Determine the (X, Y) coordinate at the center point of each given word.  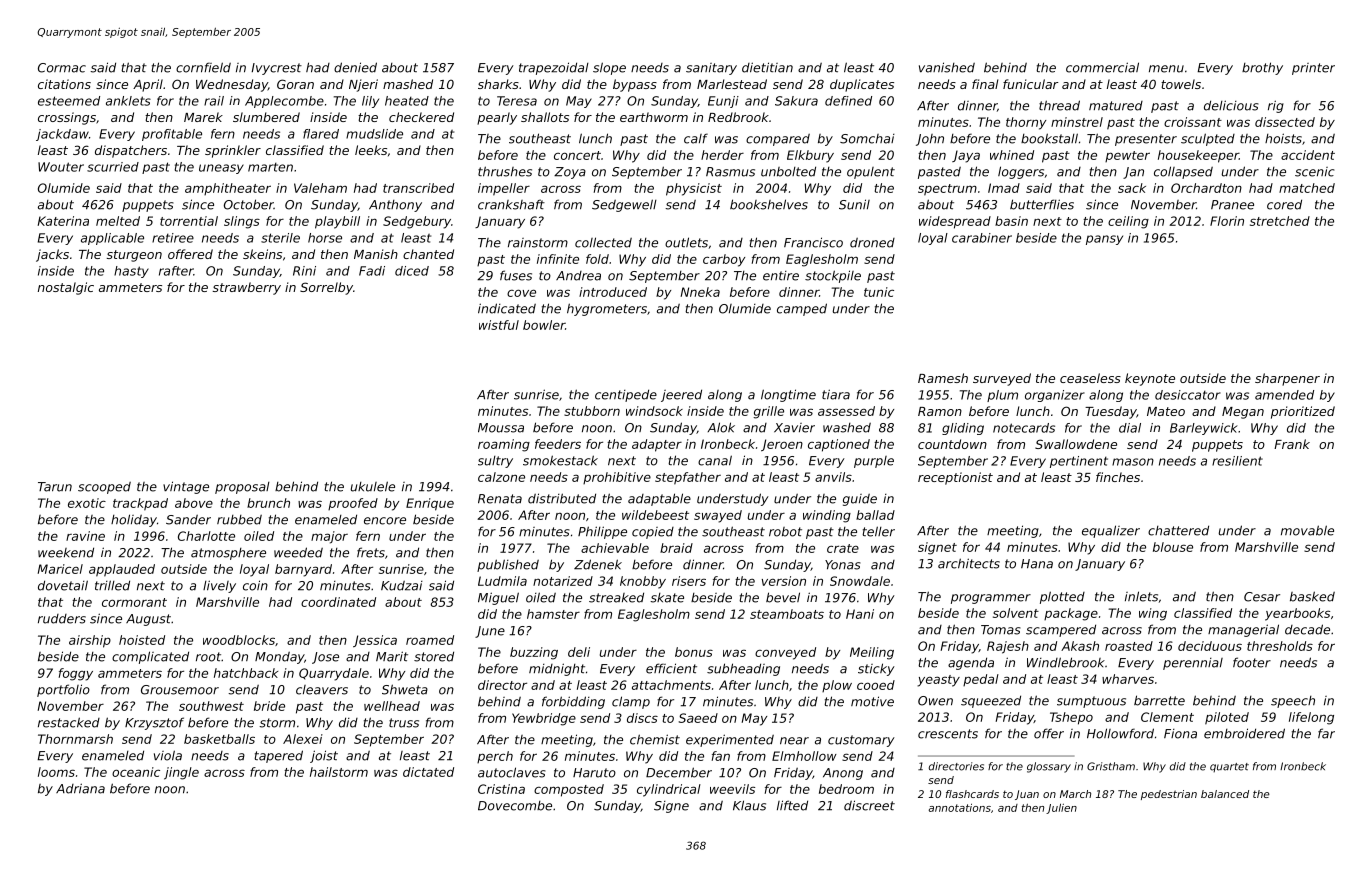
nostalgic (66, 288)
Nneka (700, 292)
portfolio (63, 690)
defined (848, 101)
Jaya (966, 156)
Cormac (62, 68)
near (794, 741)
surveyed (1002, 379)
